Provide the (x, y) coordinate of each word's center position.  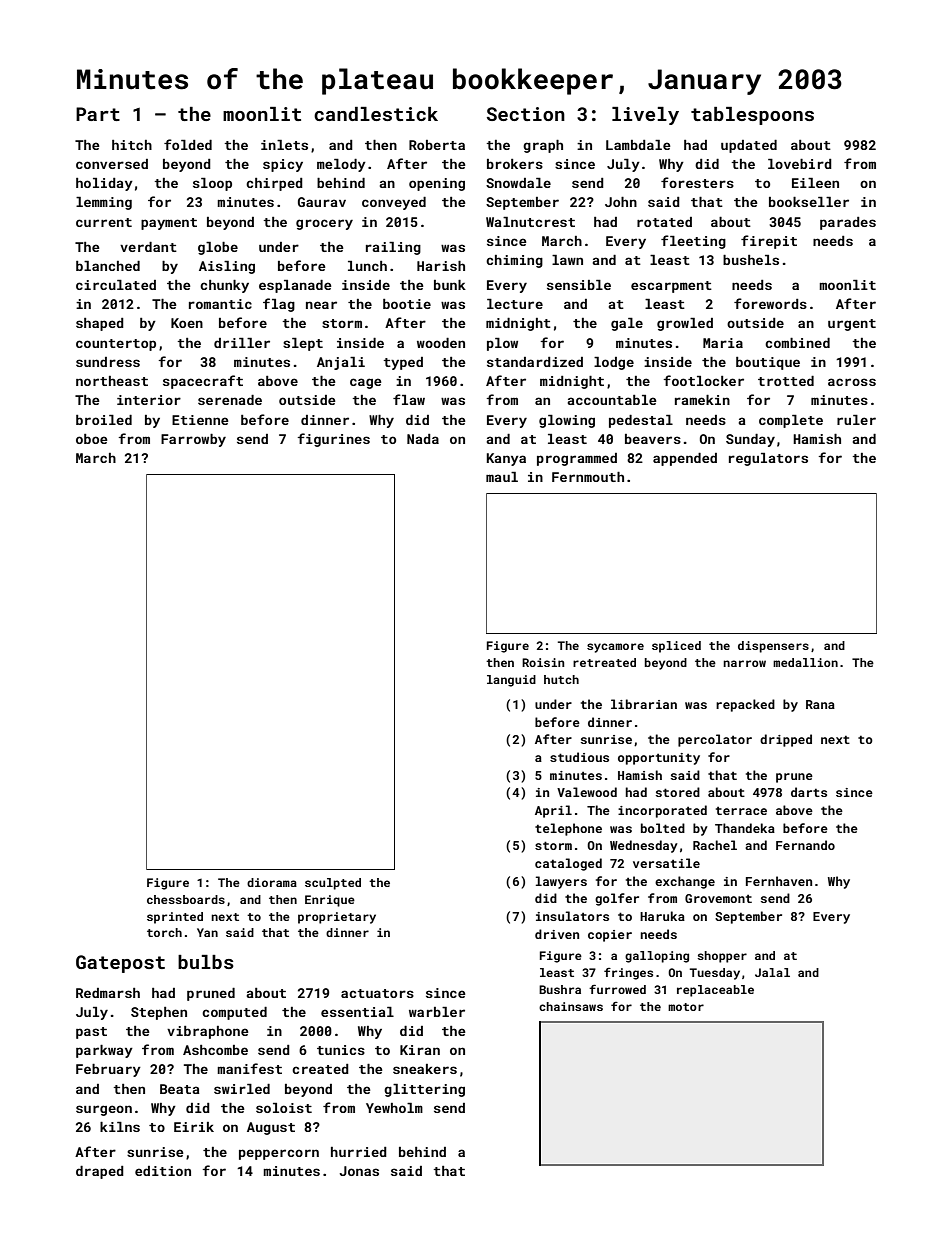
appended (685, 459)
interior (149, 400)
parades (848, 223)
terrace (741, 811)
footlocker (703, 380)
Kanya (506, 459)
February (108, 1070)
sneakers (425, 1069)
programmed (577, 459)
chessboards (186, 899)
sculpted (333, 884)
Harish (441, 266)
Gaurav (322, 202)
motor (686, 1007)
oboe (92, 439)
